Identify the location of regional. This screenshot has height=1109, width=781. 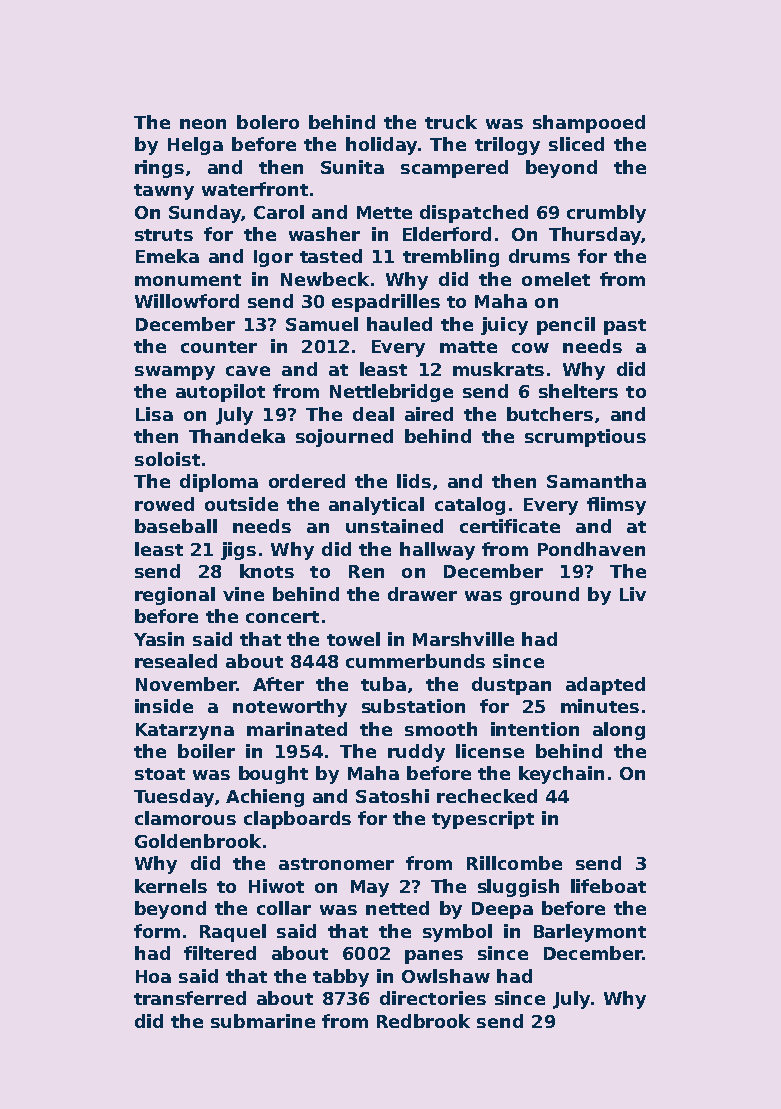
(175, 596).
